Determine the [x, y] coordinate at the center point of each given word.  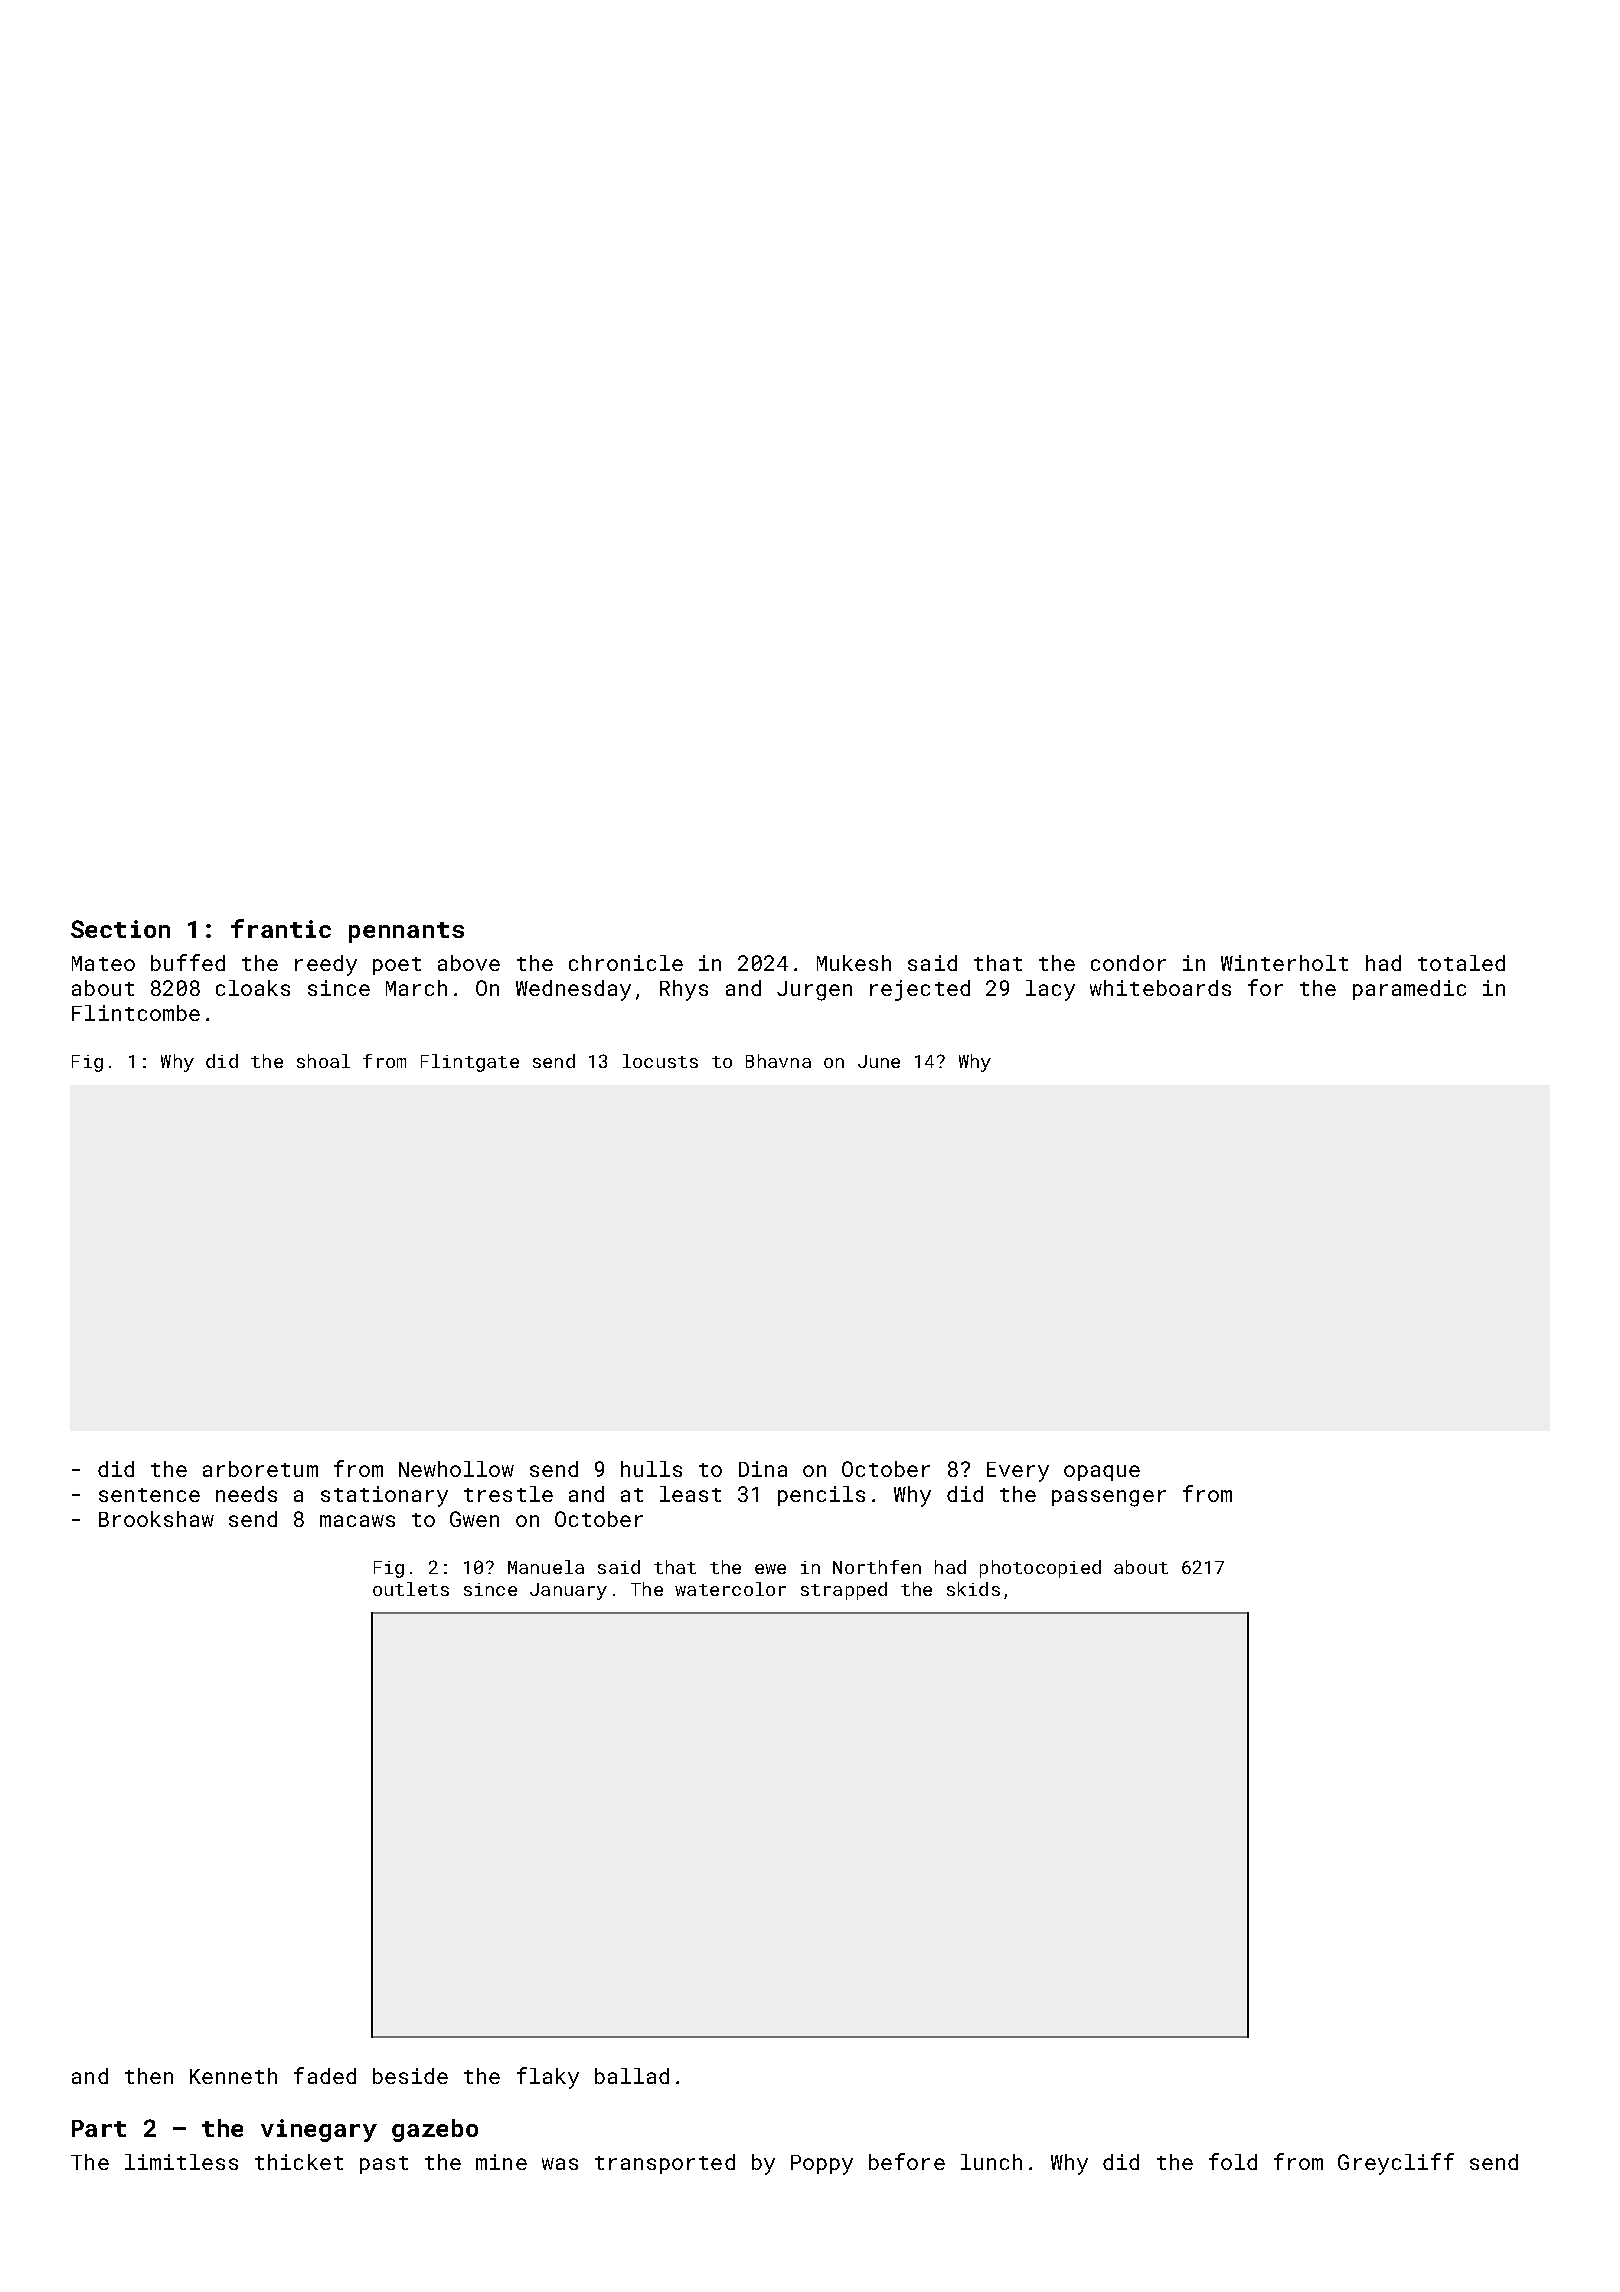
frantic [281, 928]
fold [1233, 2161]
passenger [1109, 1498]
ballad [632, 2076]
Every [1018, 1472]
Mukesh [854, 963]
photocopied [1040, 1569]
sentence [149, 1495]
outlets [411, 1589]
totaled [1461, 963]
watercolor [730, 1589]
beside [410, 2076]
